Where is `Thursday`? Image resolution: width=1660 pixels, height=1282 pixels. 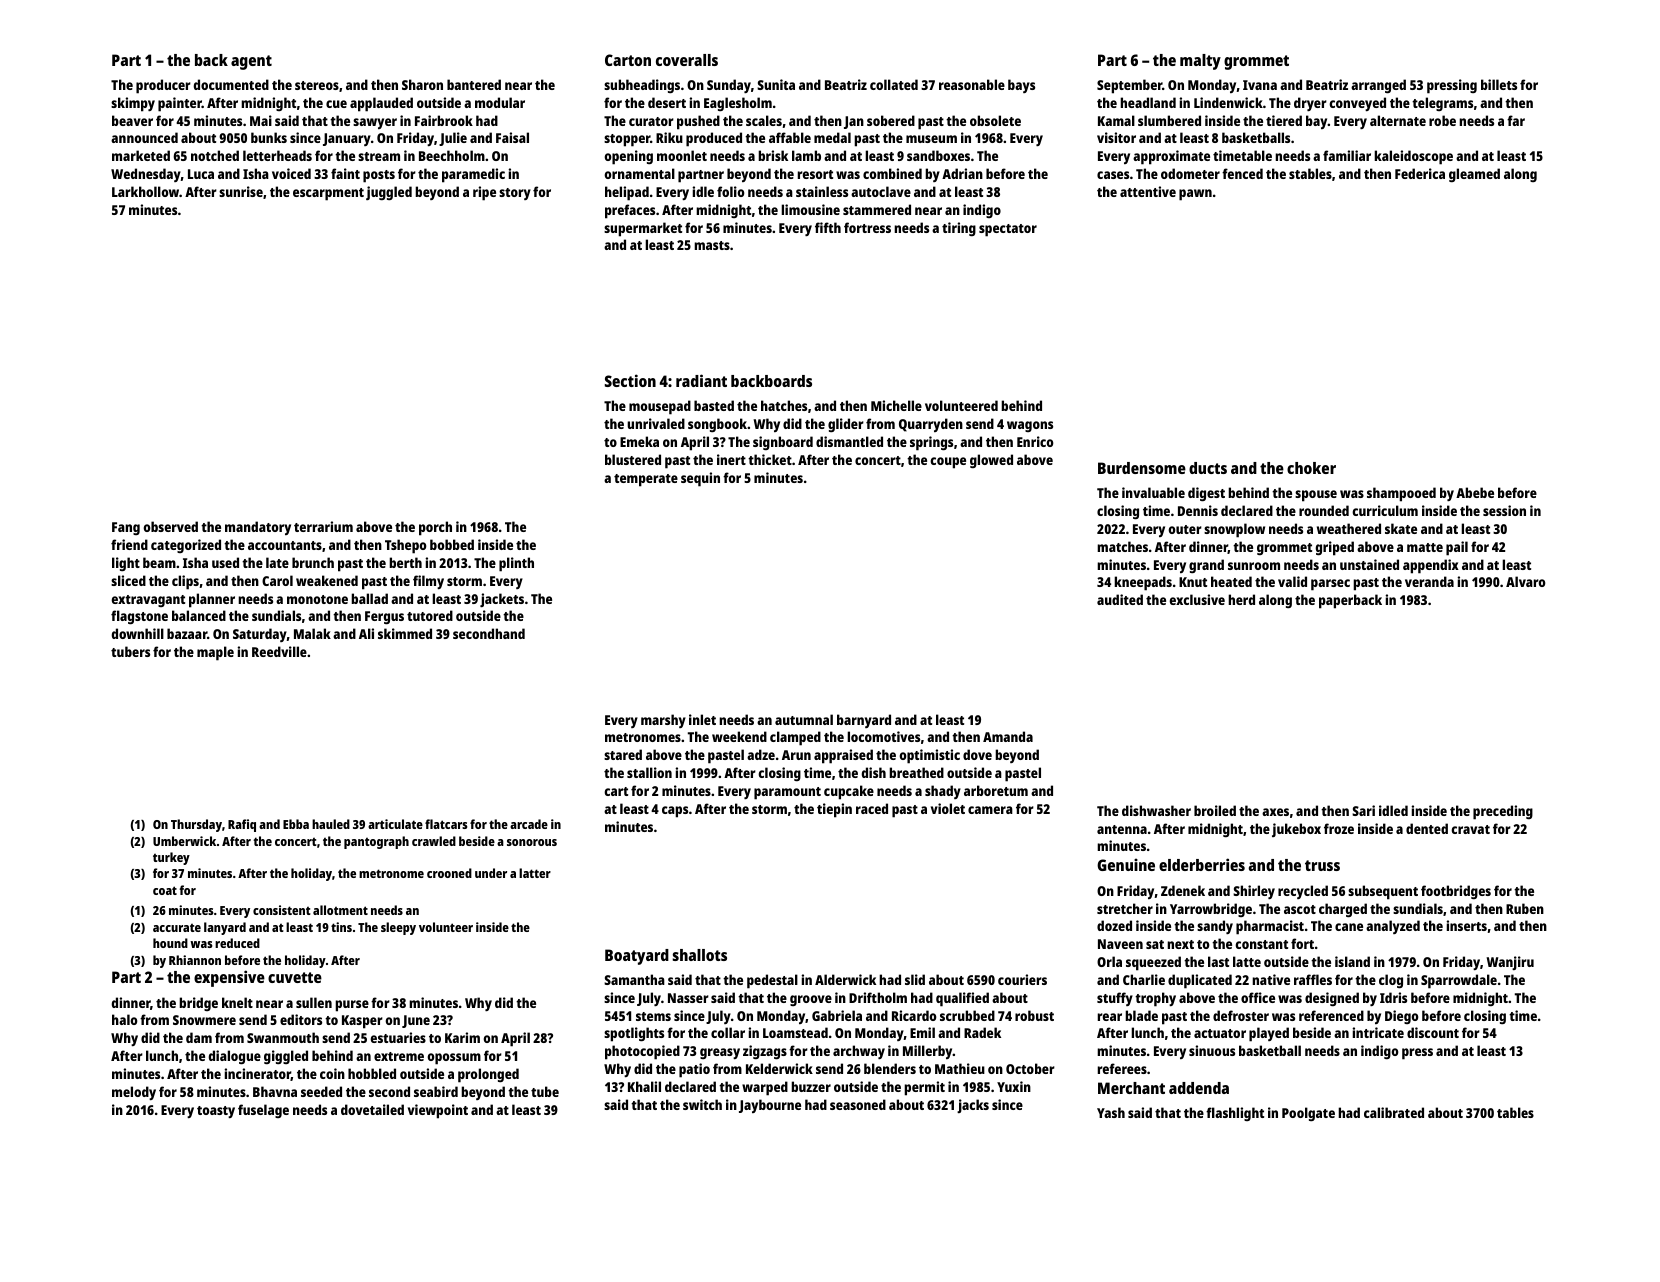 Thursday is located at coordinates (196, 825).
